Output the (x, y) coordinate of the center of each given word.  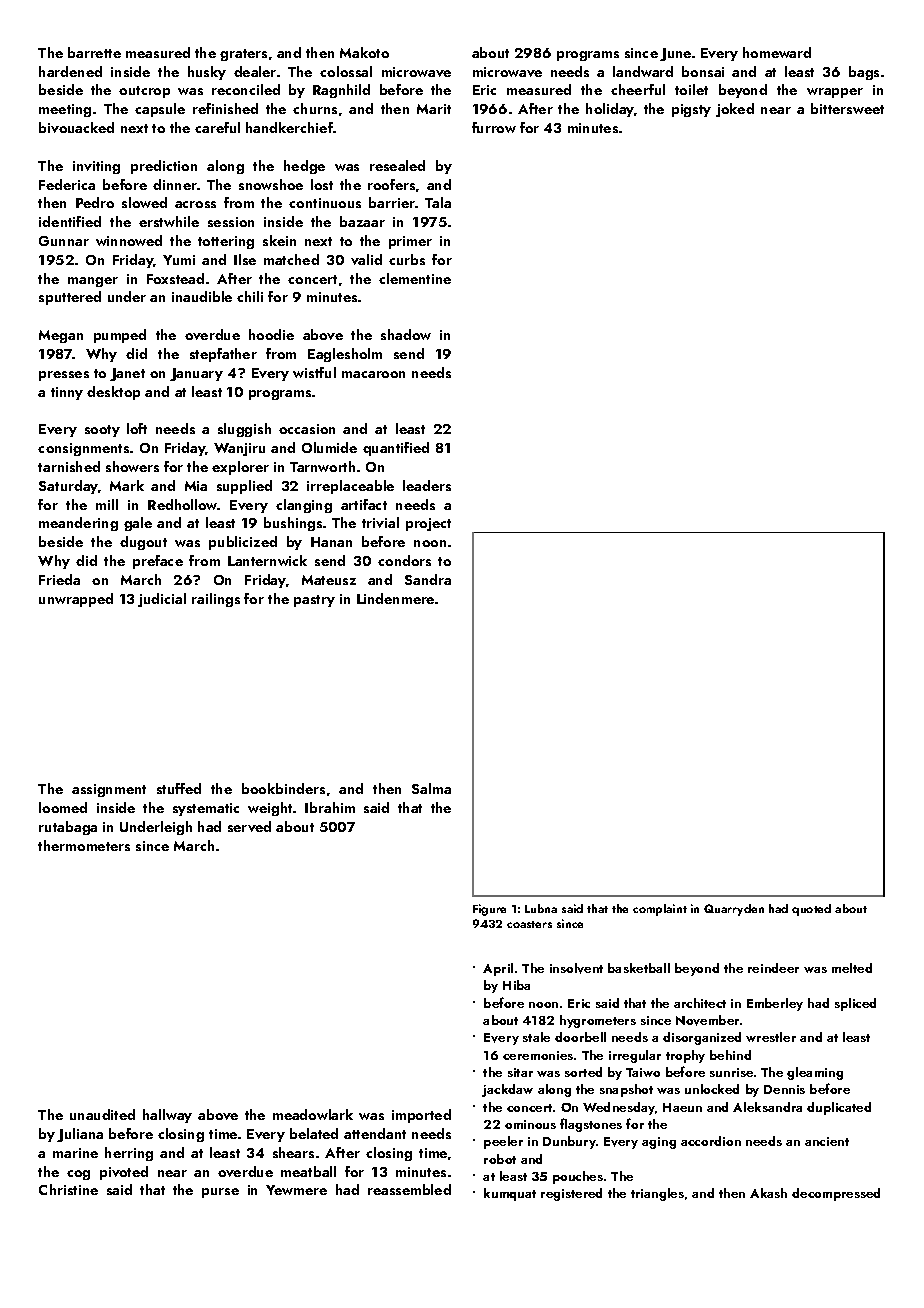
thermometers (84, 845)
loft (137, 428)
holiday (610, 110)
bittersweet (847, 108)
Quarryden (734, 910)
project (428, 524)
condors (404, 560)
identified (70, 221)
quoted (811, 910)
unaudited (102, 1114)
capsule (160, 110)
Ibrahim (330, 807)
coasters (529, 924)
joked (735, 110)
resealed (397, 165)
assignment (109, 790)
